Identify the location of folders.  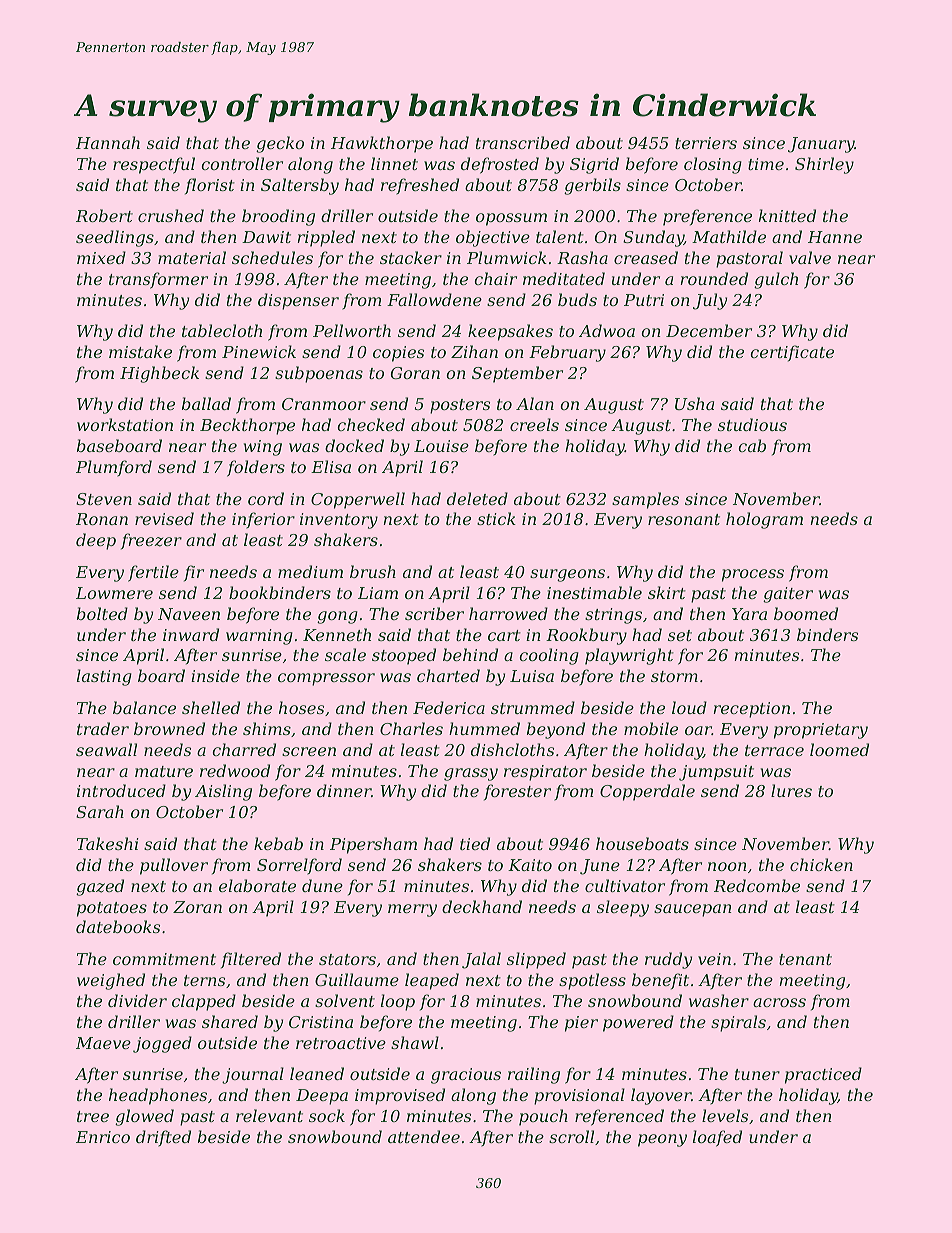
(256, 468).
